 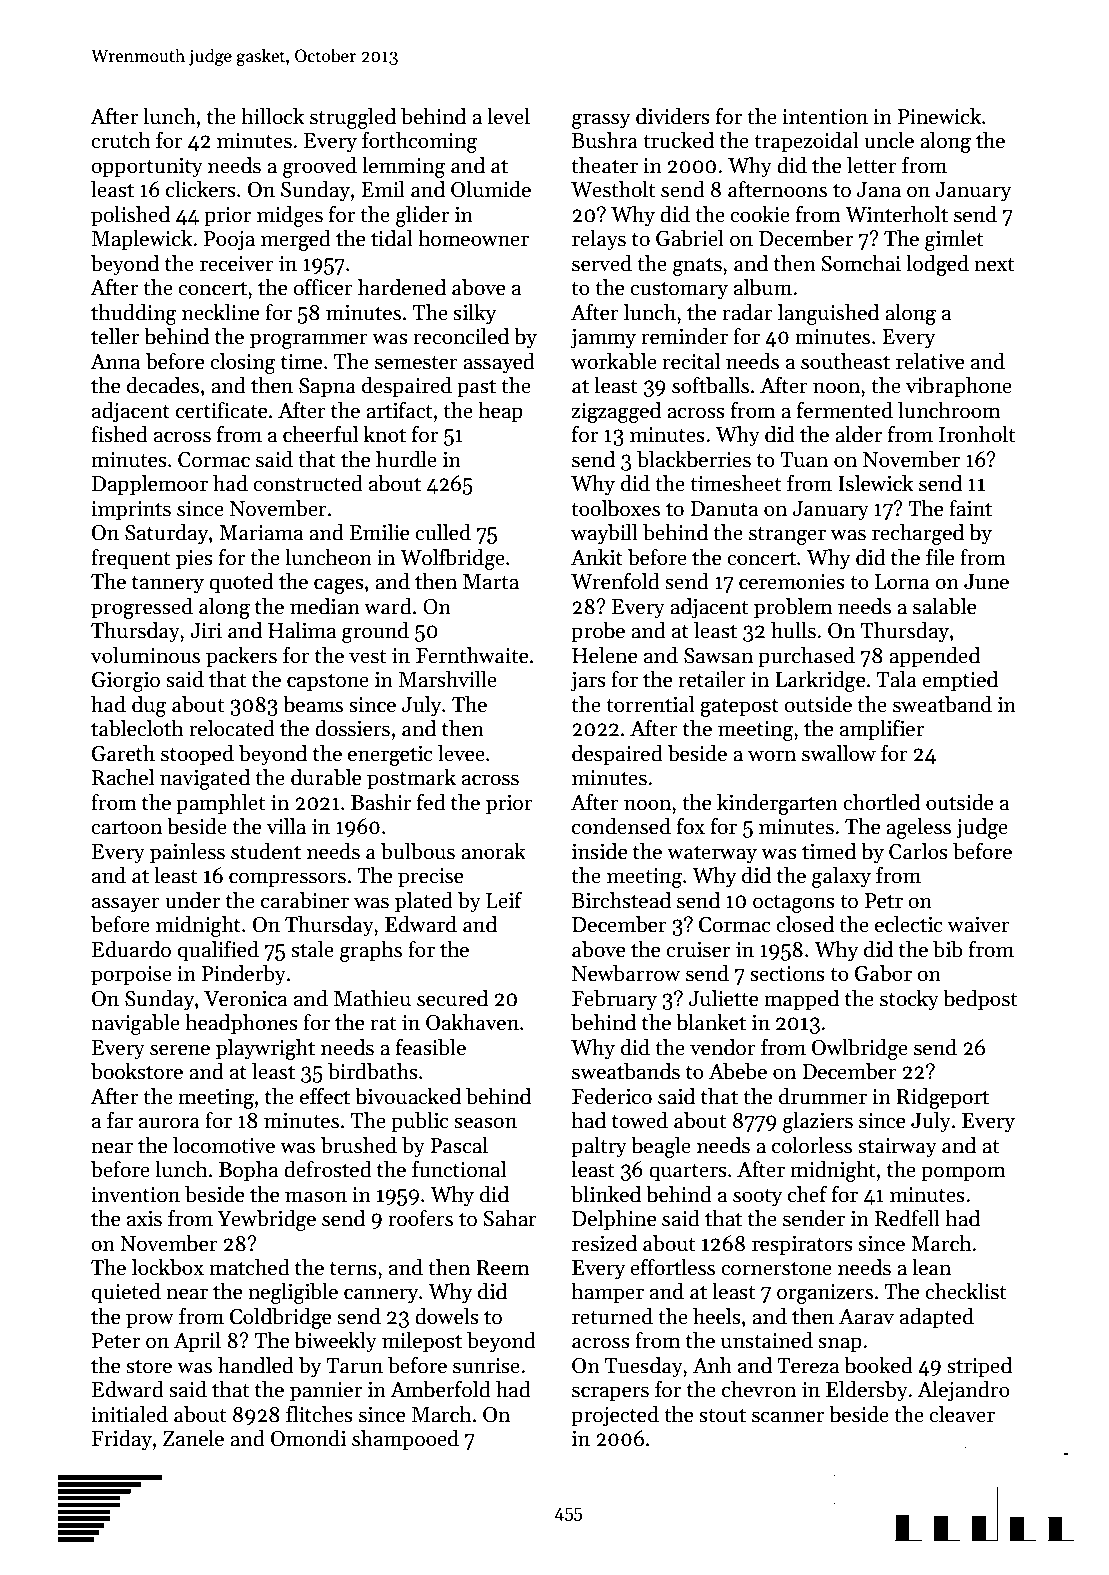 What do you see at coordinates (135, 1195) in the page?
I see `invention` at bounding box center [135, 1195].
